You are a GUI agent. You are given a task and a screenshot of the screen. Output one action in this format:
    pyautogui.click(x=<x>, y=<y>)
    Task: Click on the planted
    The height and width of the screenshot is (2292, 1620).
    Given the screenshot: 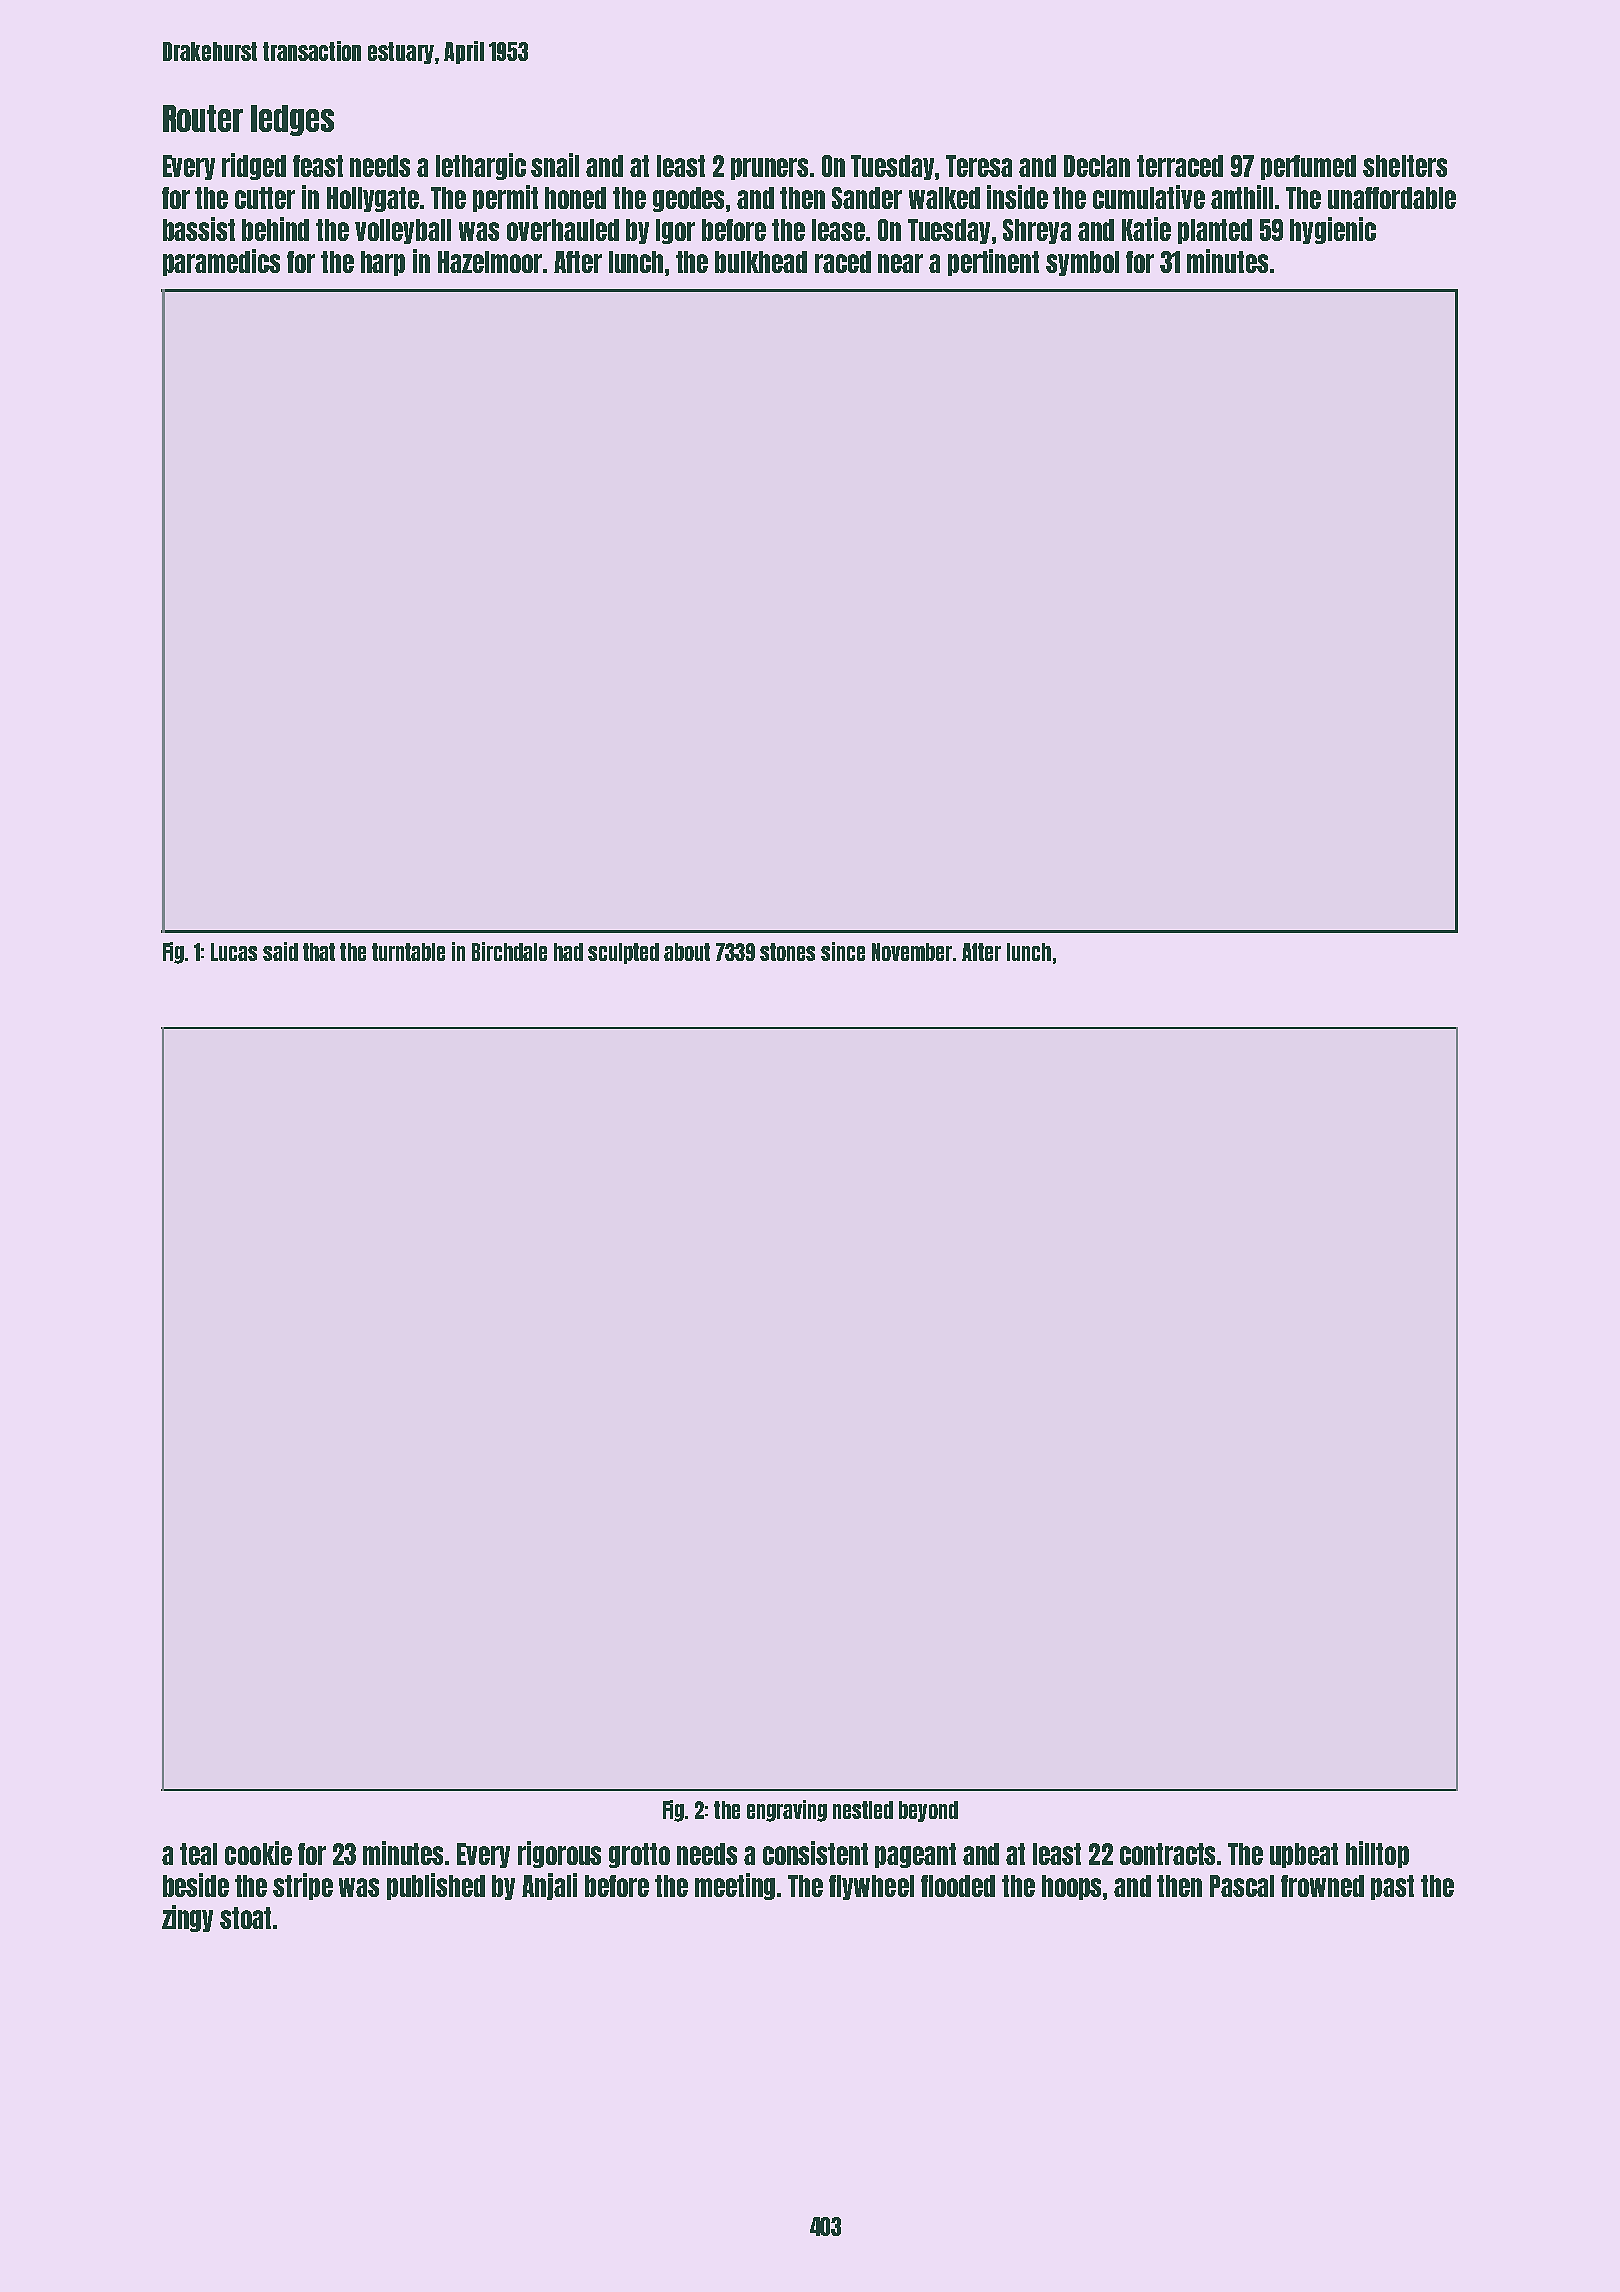 What is the action you would take?
    pyautogui.click(x=1215, y=231)
